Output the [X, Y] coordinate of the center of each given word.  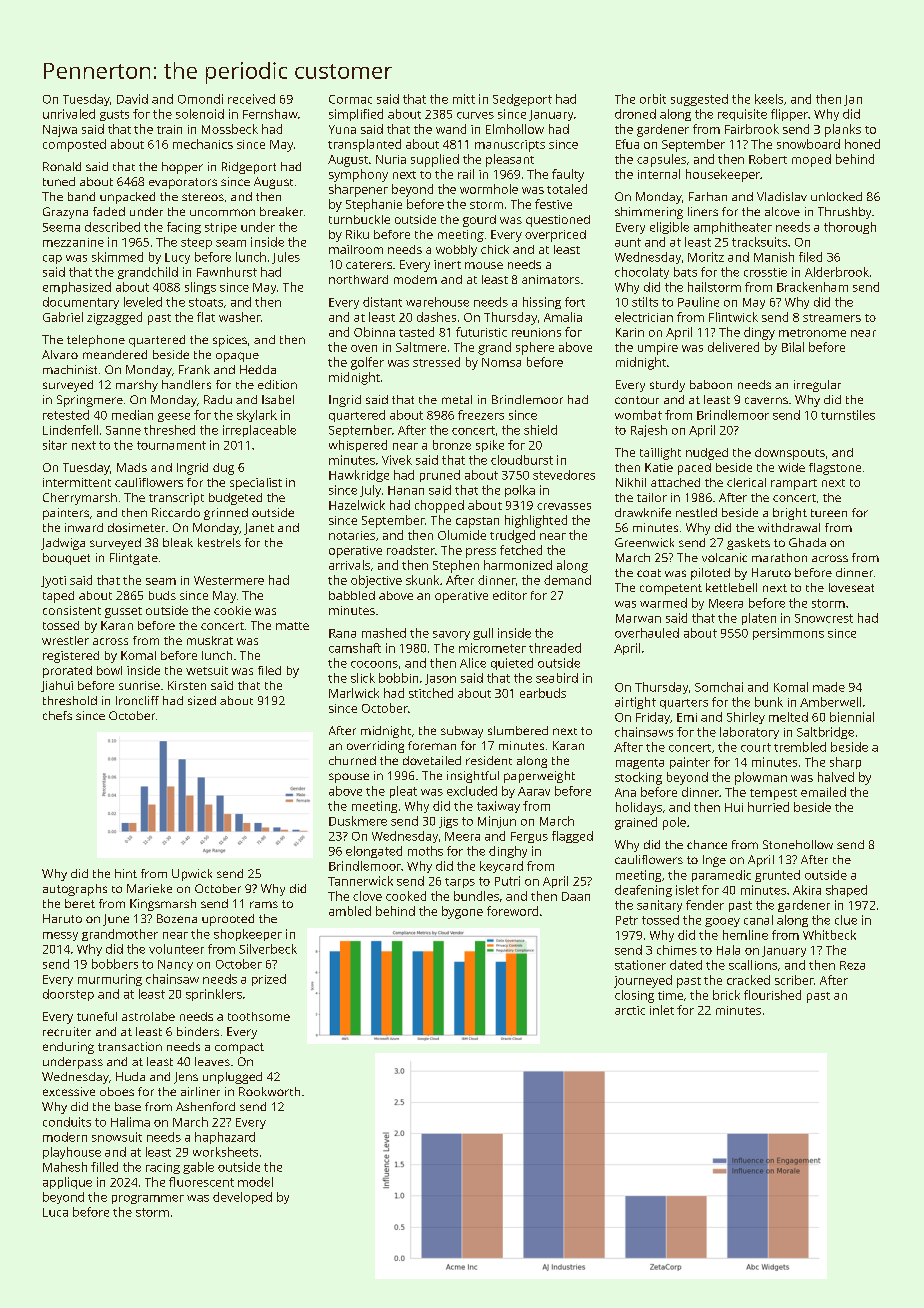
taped [58, 597]
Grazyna [65, 213]
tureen [829, 513]
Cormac [350, 99]
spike [490, 446]
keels [769, 99]
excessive [69, 1091]
